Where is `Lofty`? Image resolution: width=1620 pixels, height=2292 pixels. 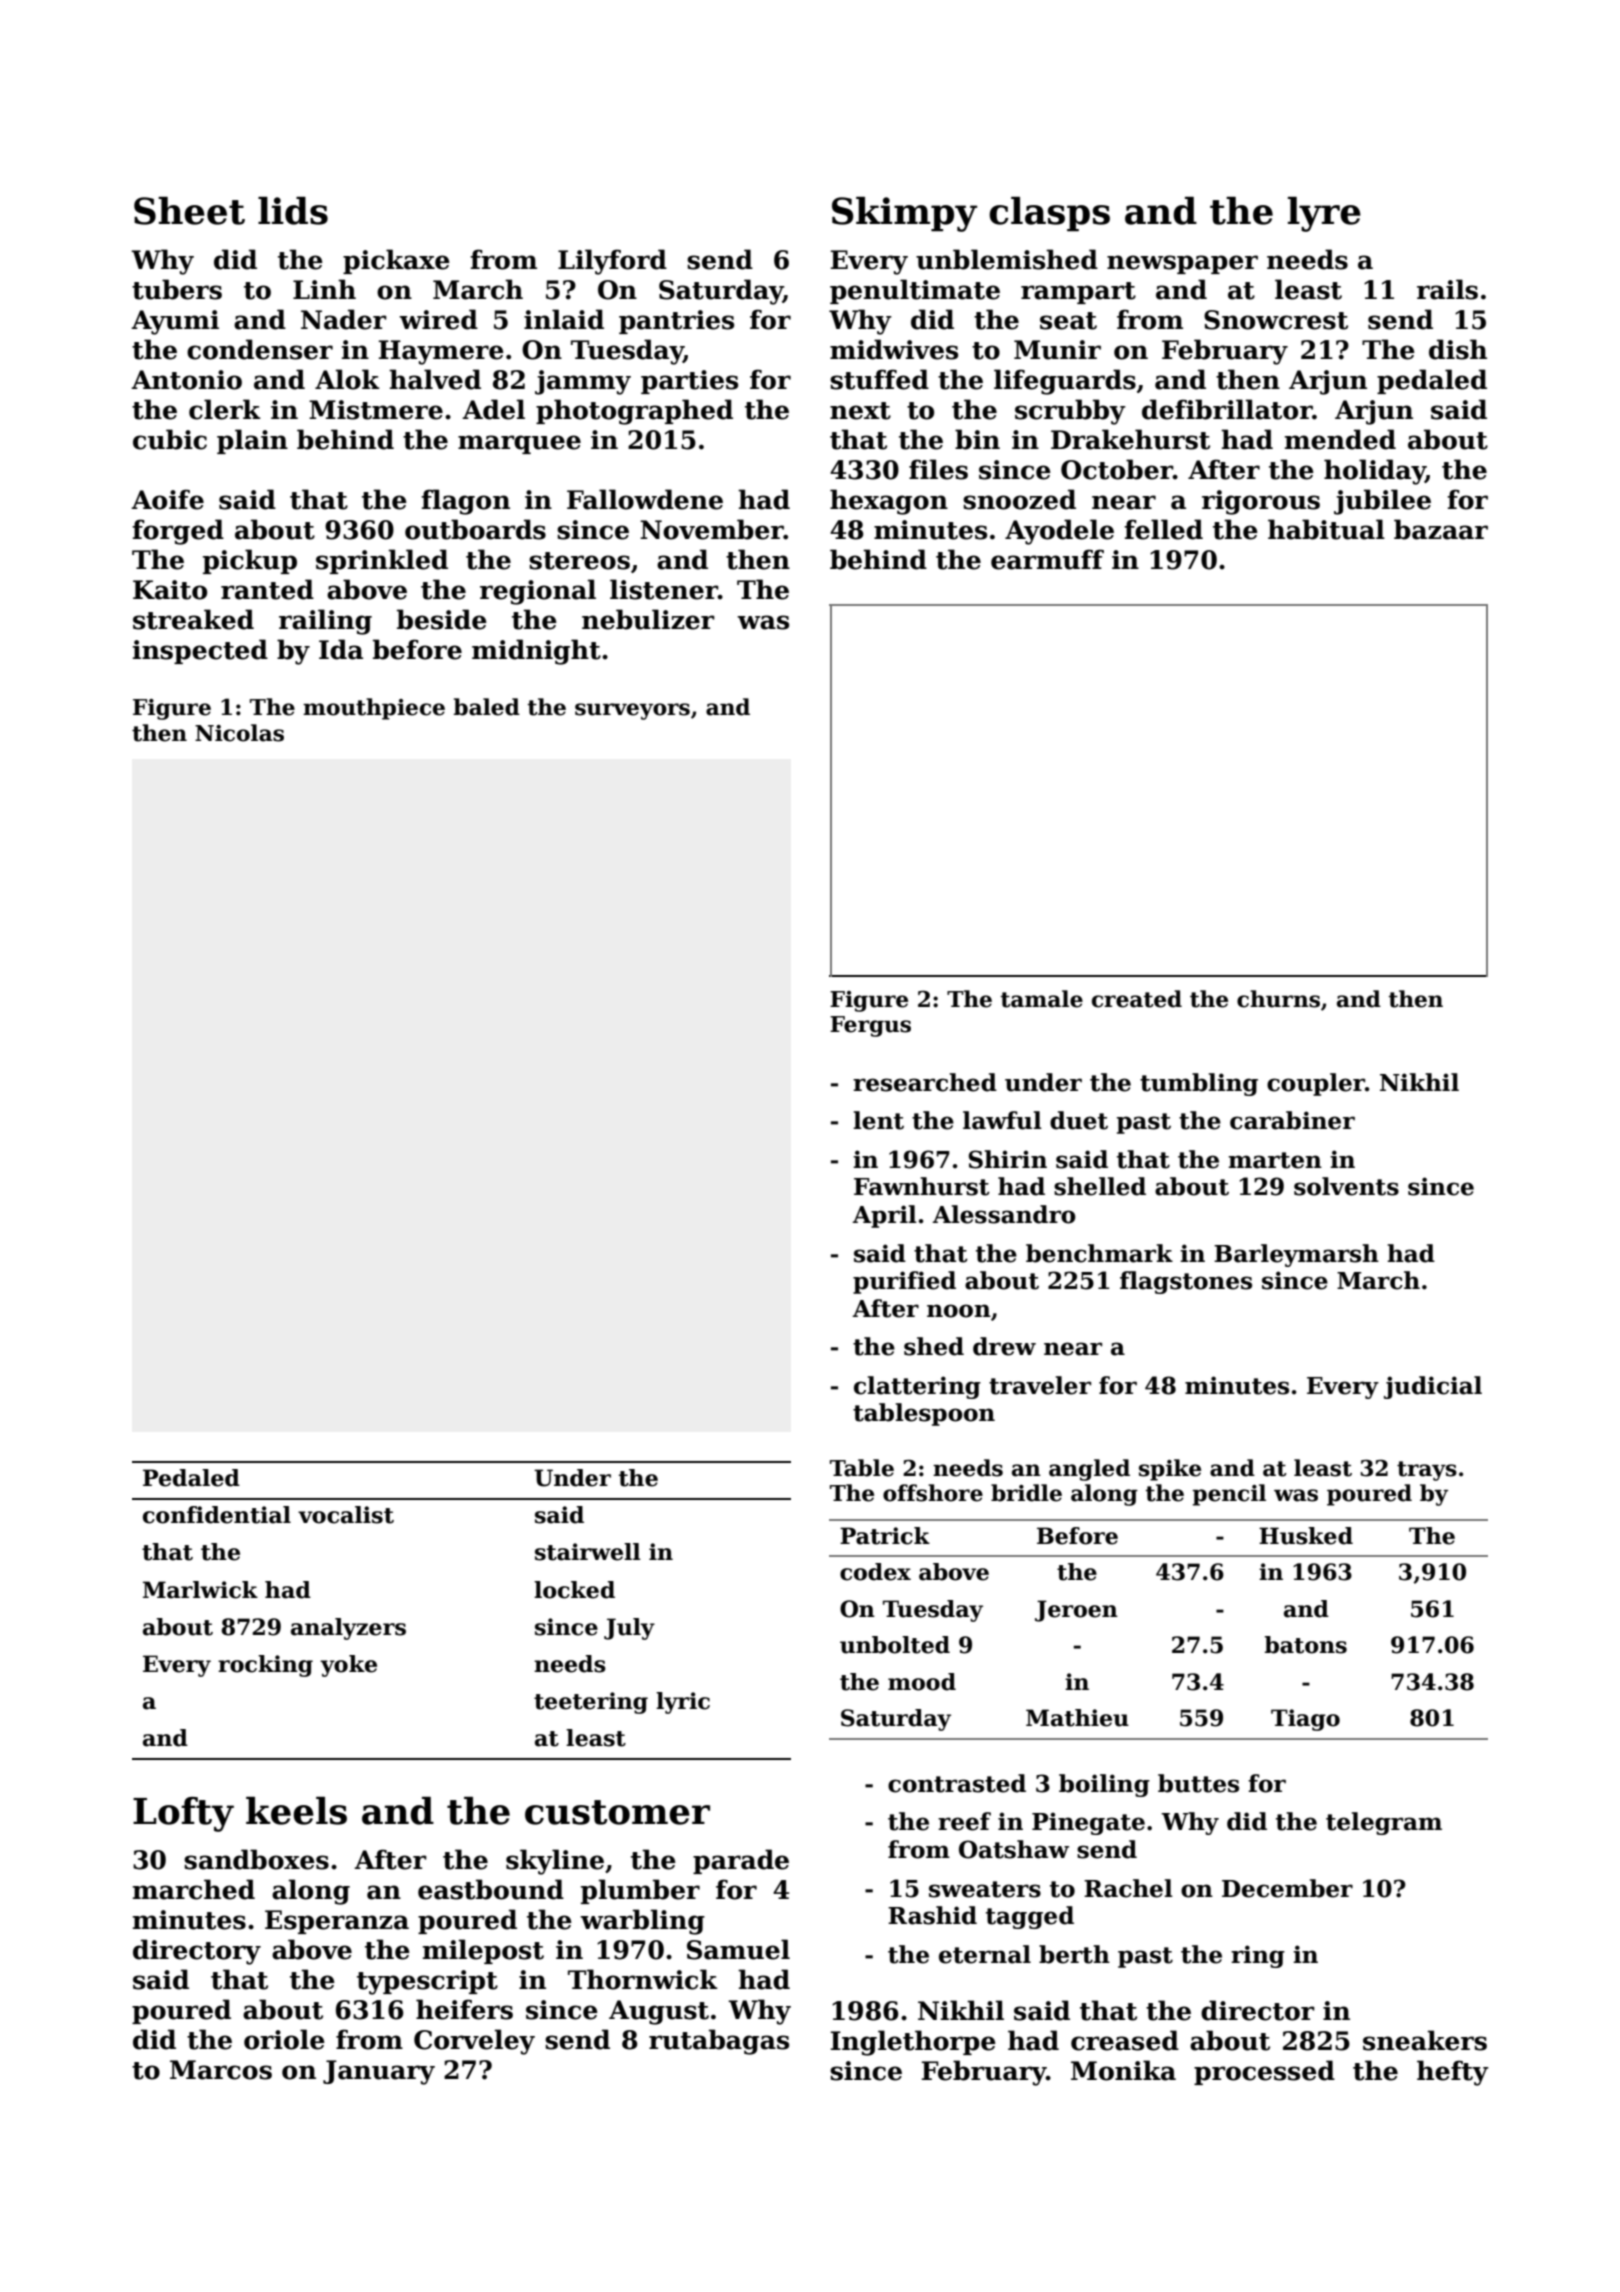 Lofty is located at coordinates (183, 1814).
